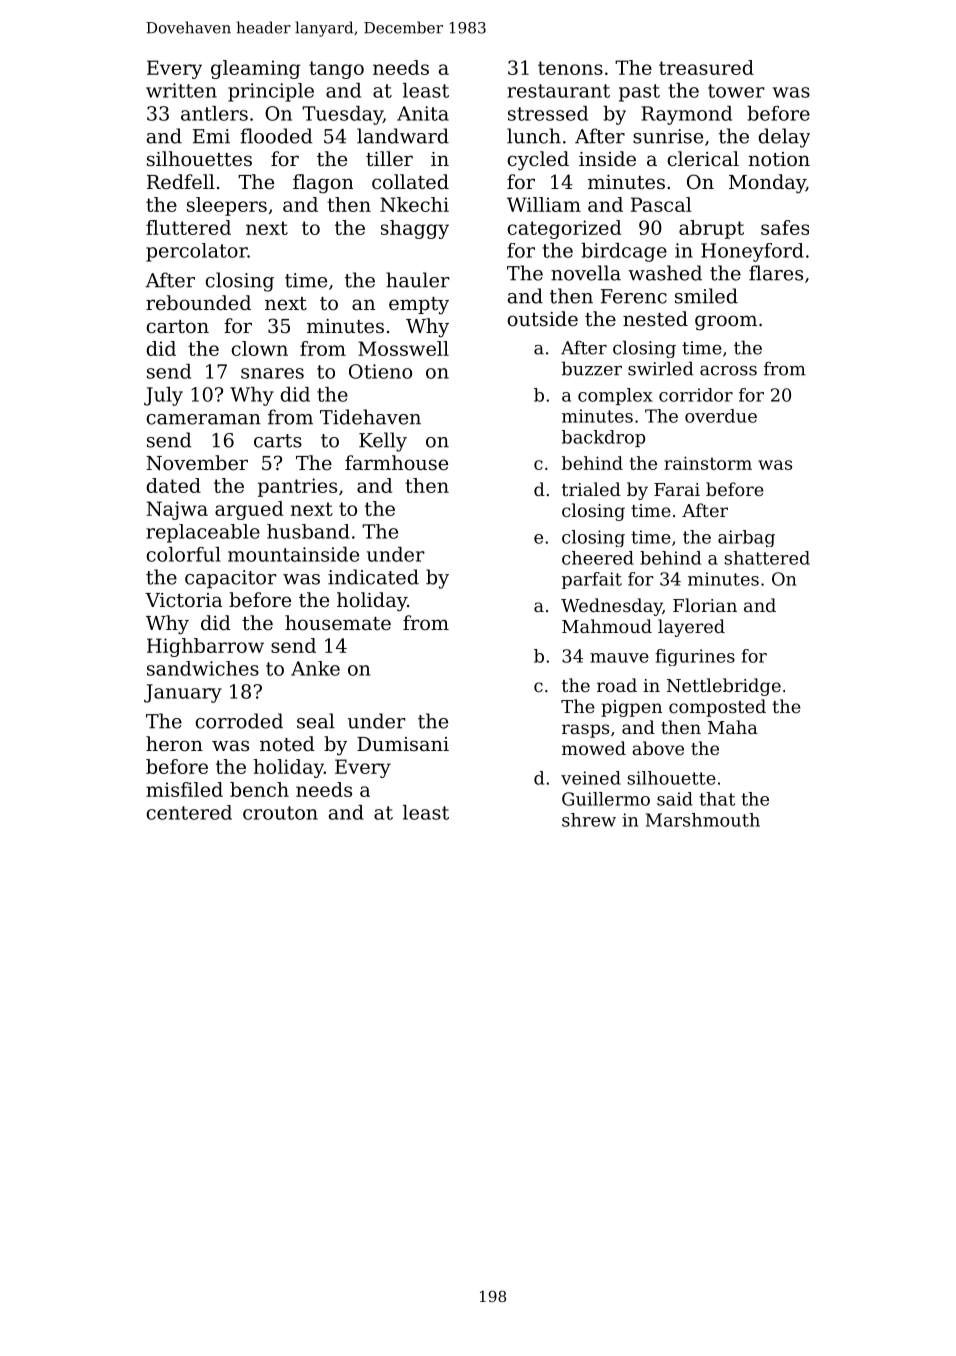 This screenshot has width=956, height=1356. What do you see at coordinates (315, 668) in the screenshot?
I see `Anke` at bounding box center [315, 668].
